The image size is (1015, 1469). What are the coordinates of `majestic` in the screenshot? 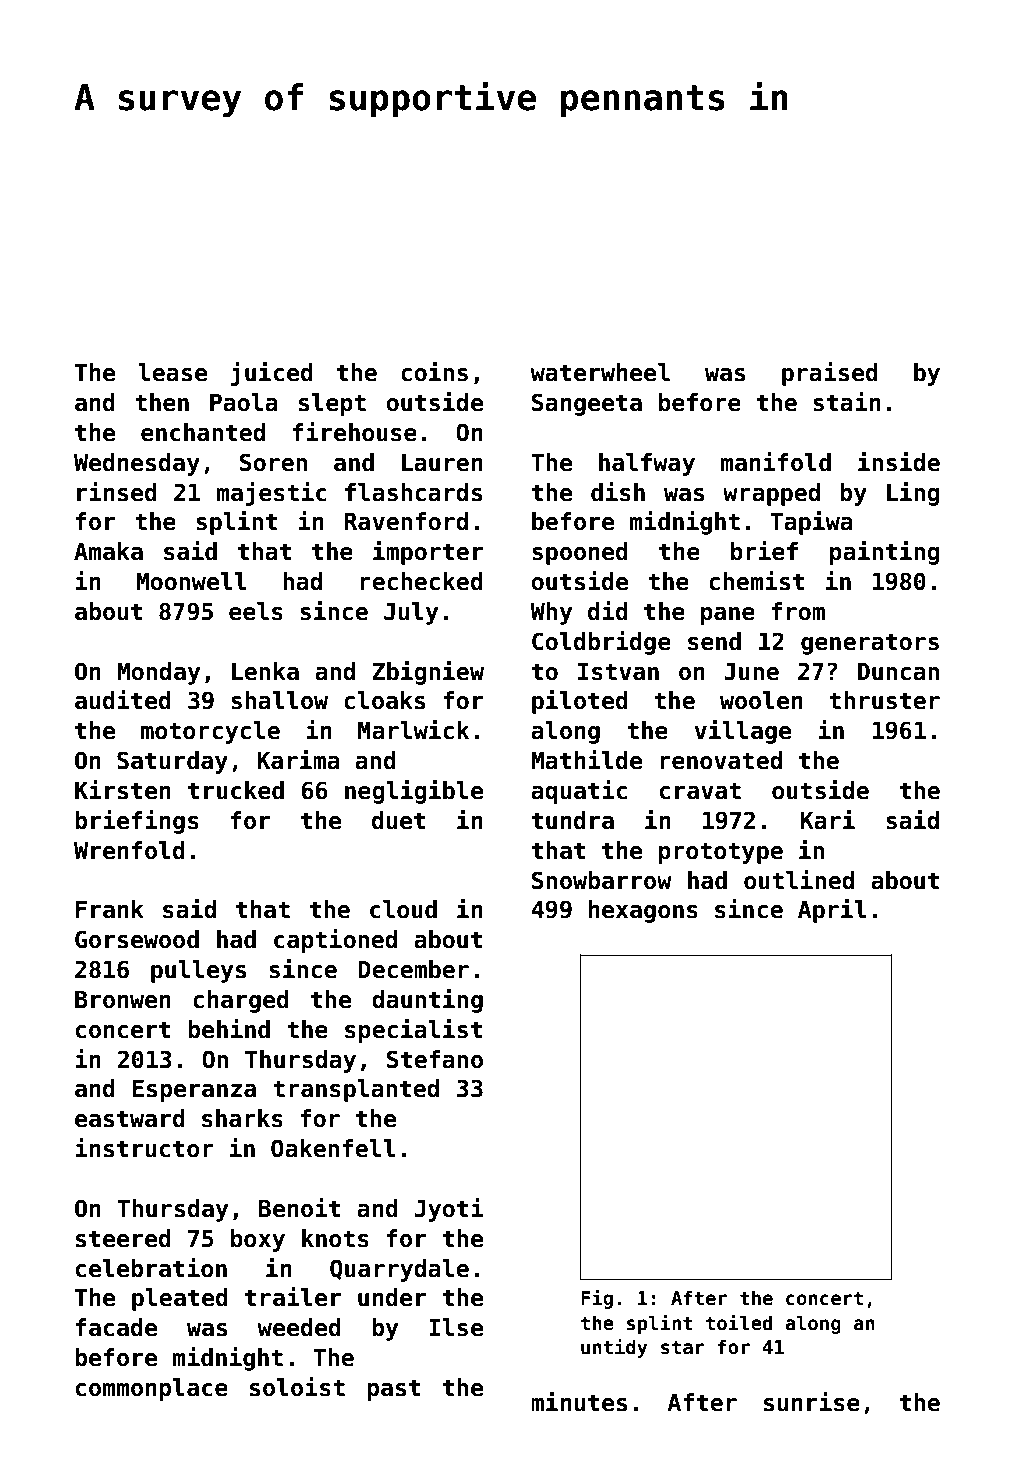 It's located at (272, 494).
